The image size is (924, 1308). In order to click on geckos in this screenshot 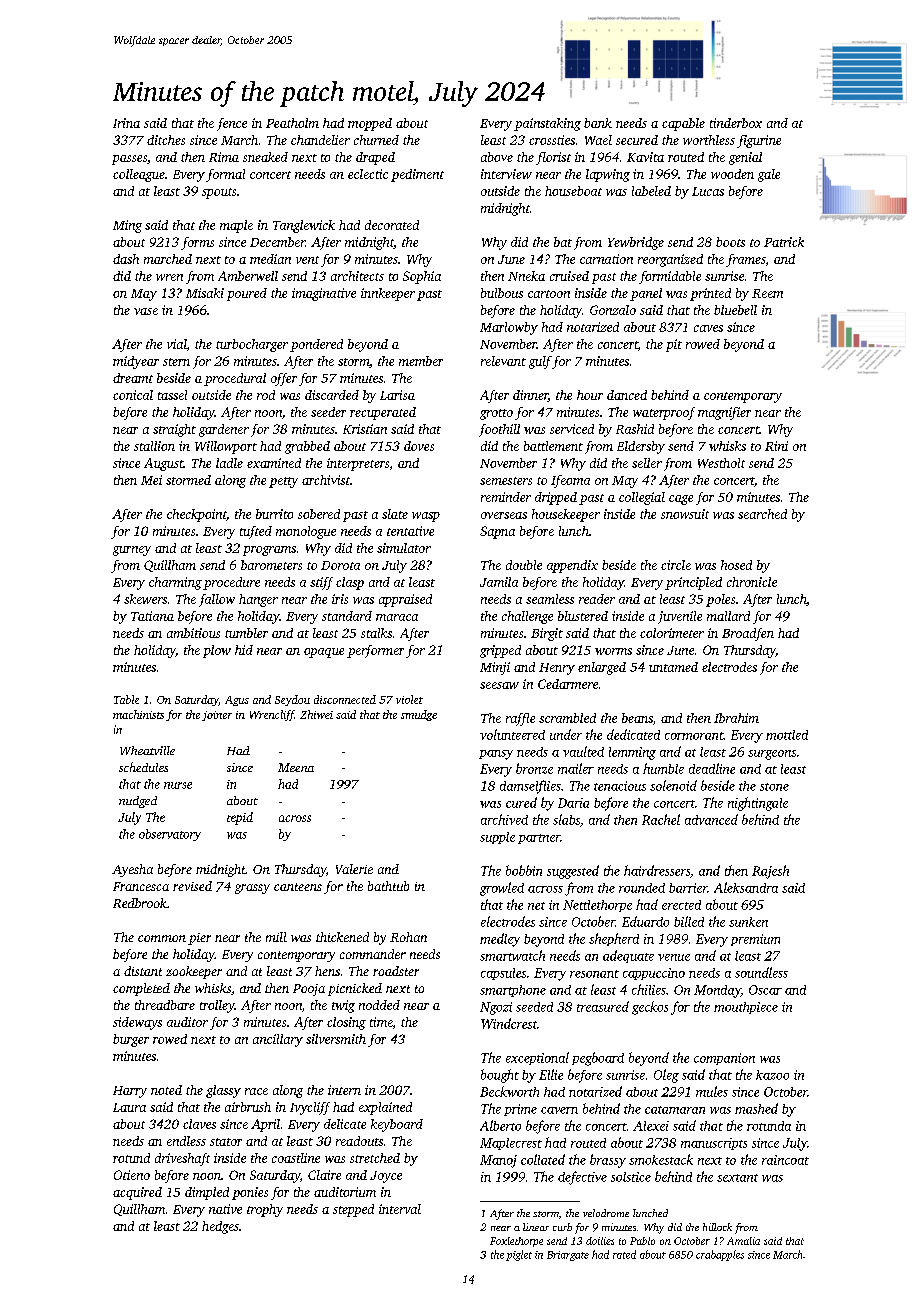, I will do `click(650, 1008)`.
